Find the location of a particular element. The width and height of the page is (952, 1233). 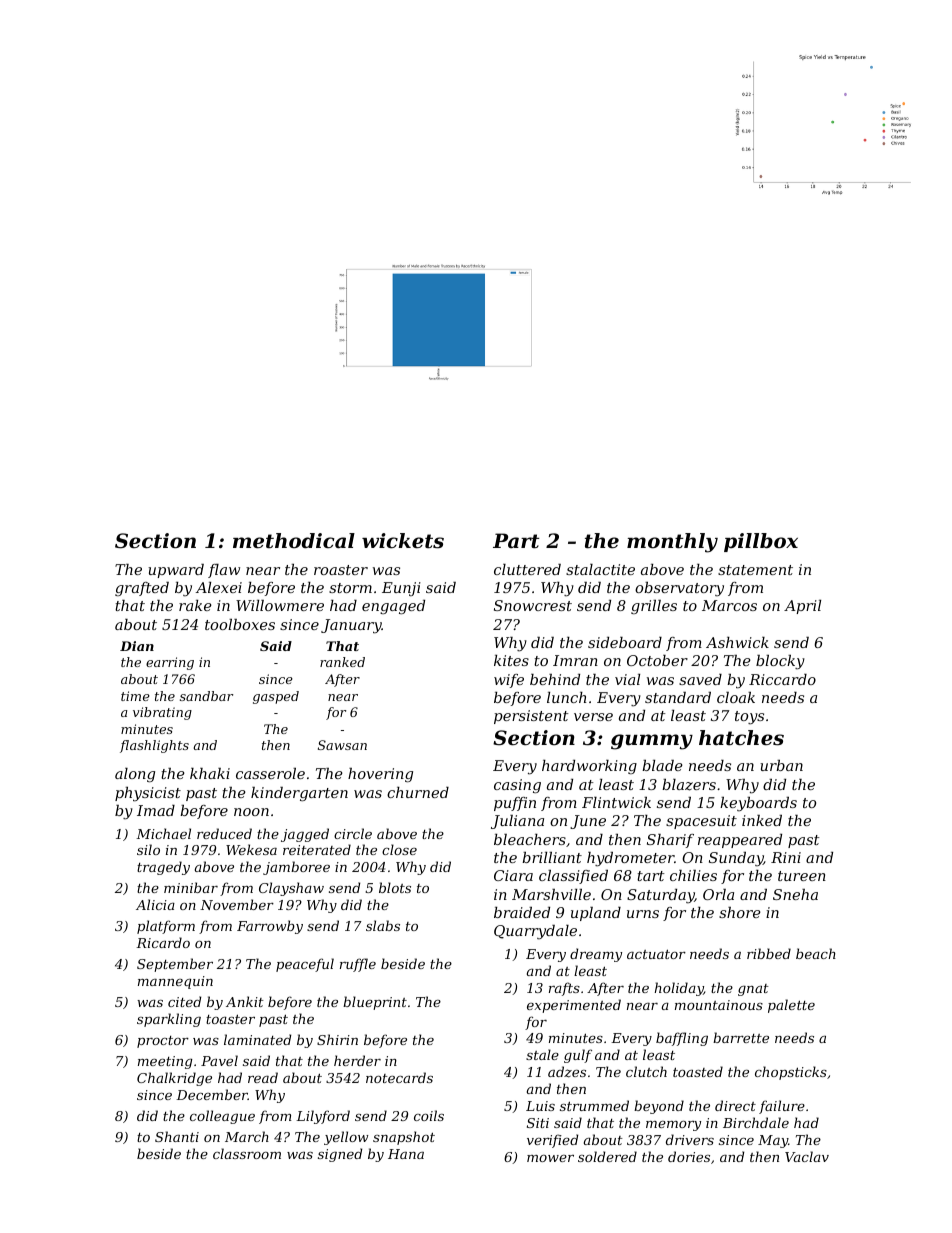

slabs is located at coordinates (383, 925).
